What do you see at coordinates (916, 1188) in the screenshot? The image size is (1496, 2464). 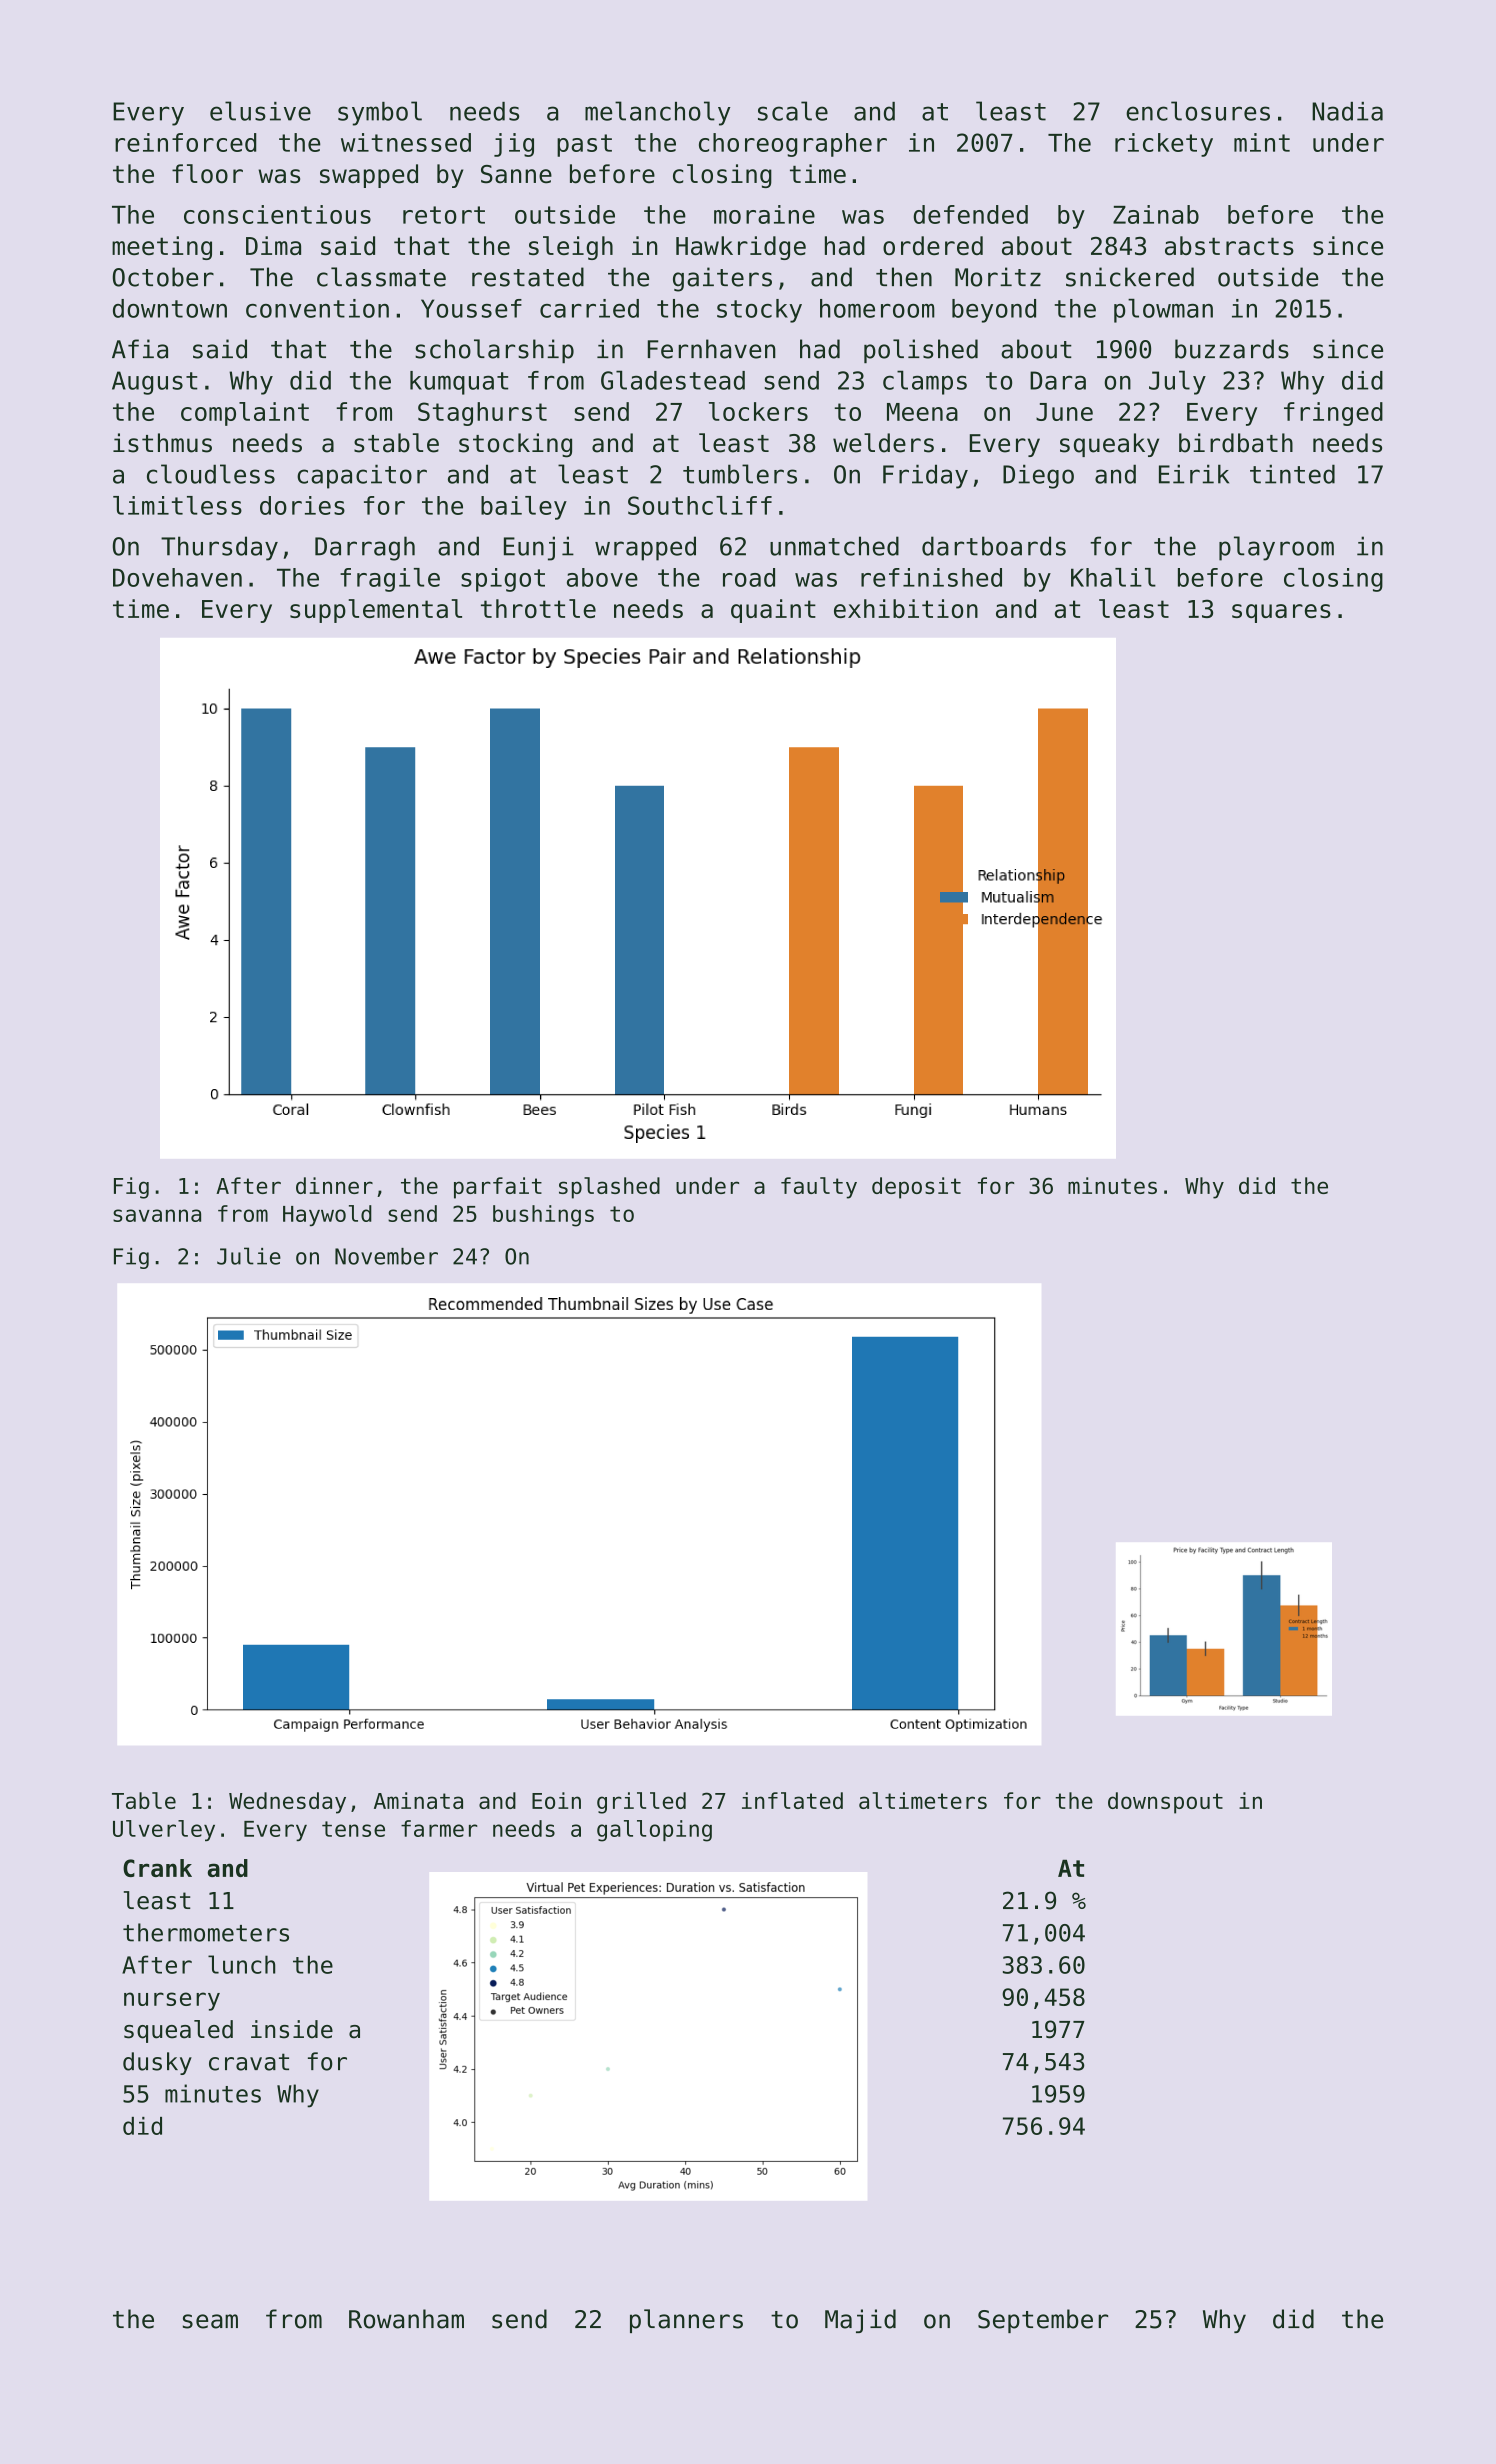 I see `deposit` at bounding box center [916, 1188].
